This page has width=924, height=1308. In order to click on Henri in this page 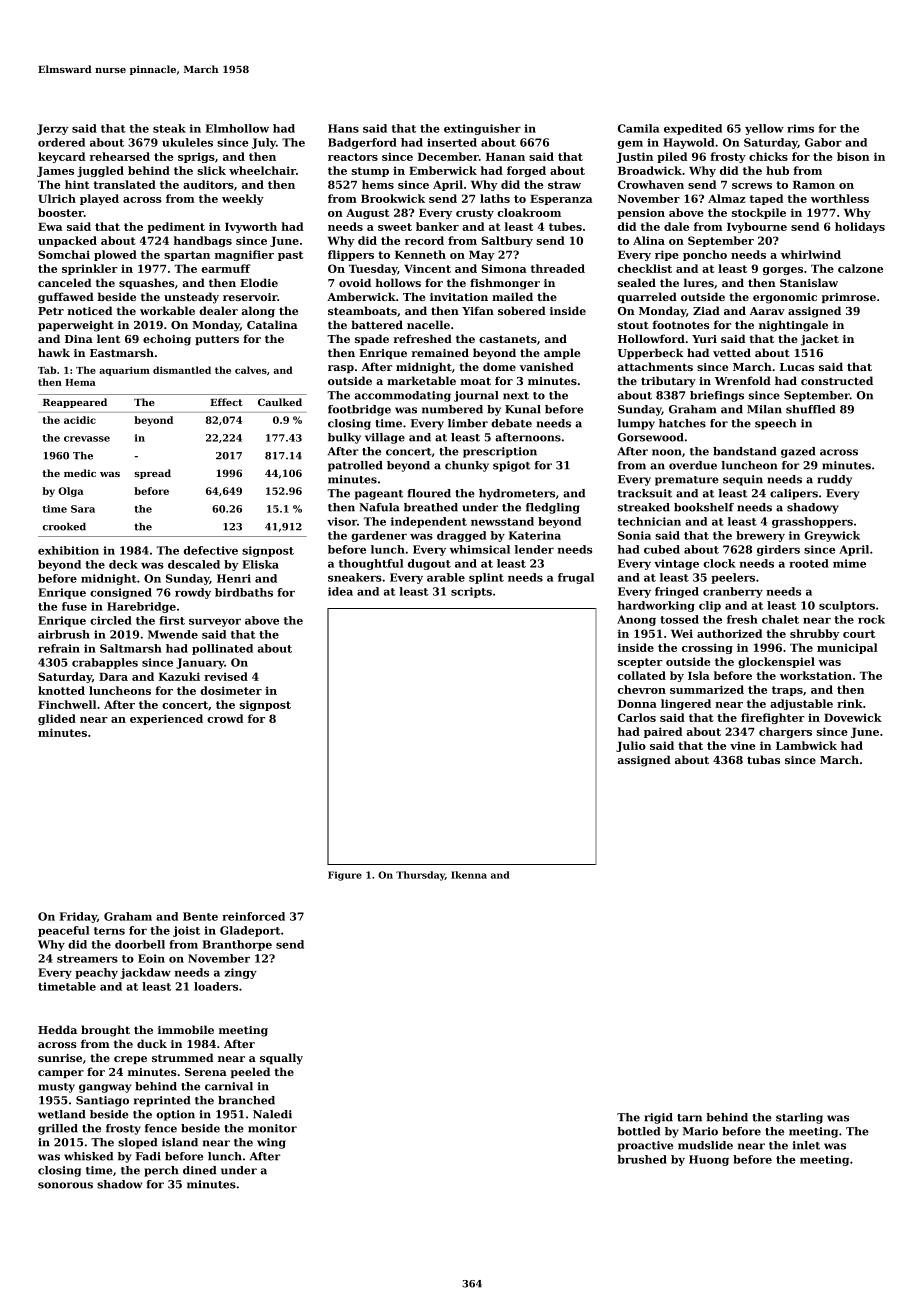, I will do `click(234, 578)`.
